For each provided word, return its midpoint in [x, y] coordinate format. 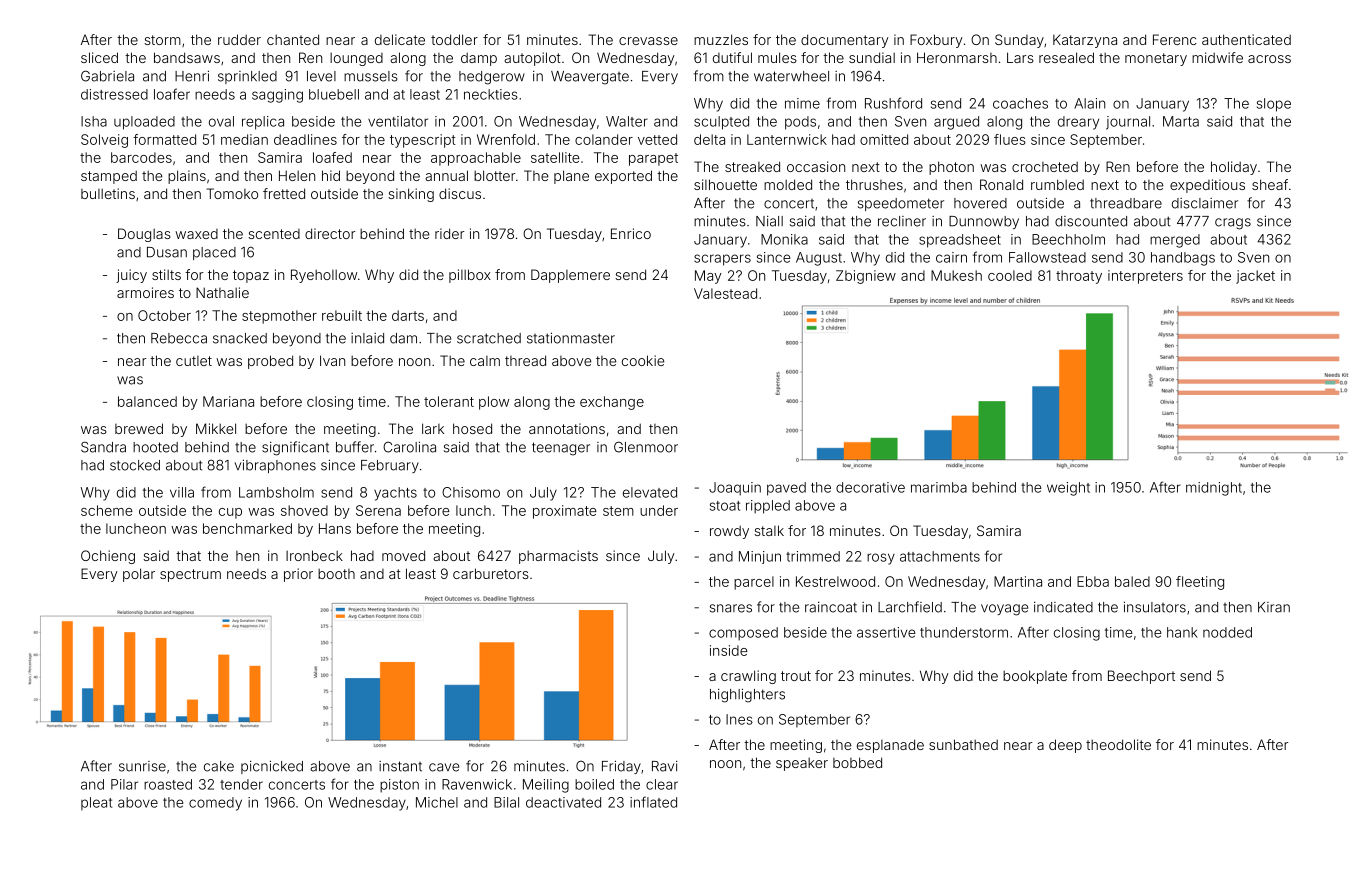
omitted [884, 139]
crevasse [648, 41]
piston [399, 786]
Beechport [1141, 677]
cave [444, 767]
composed [743, 634]
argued [956, 123]
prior [298, 575]
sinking [411, 195]
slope [1274, 105]
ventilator [398, 121]
